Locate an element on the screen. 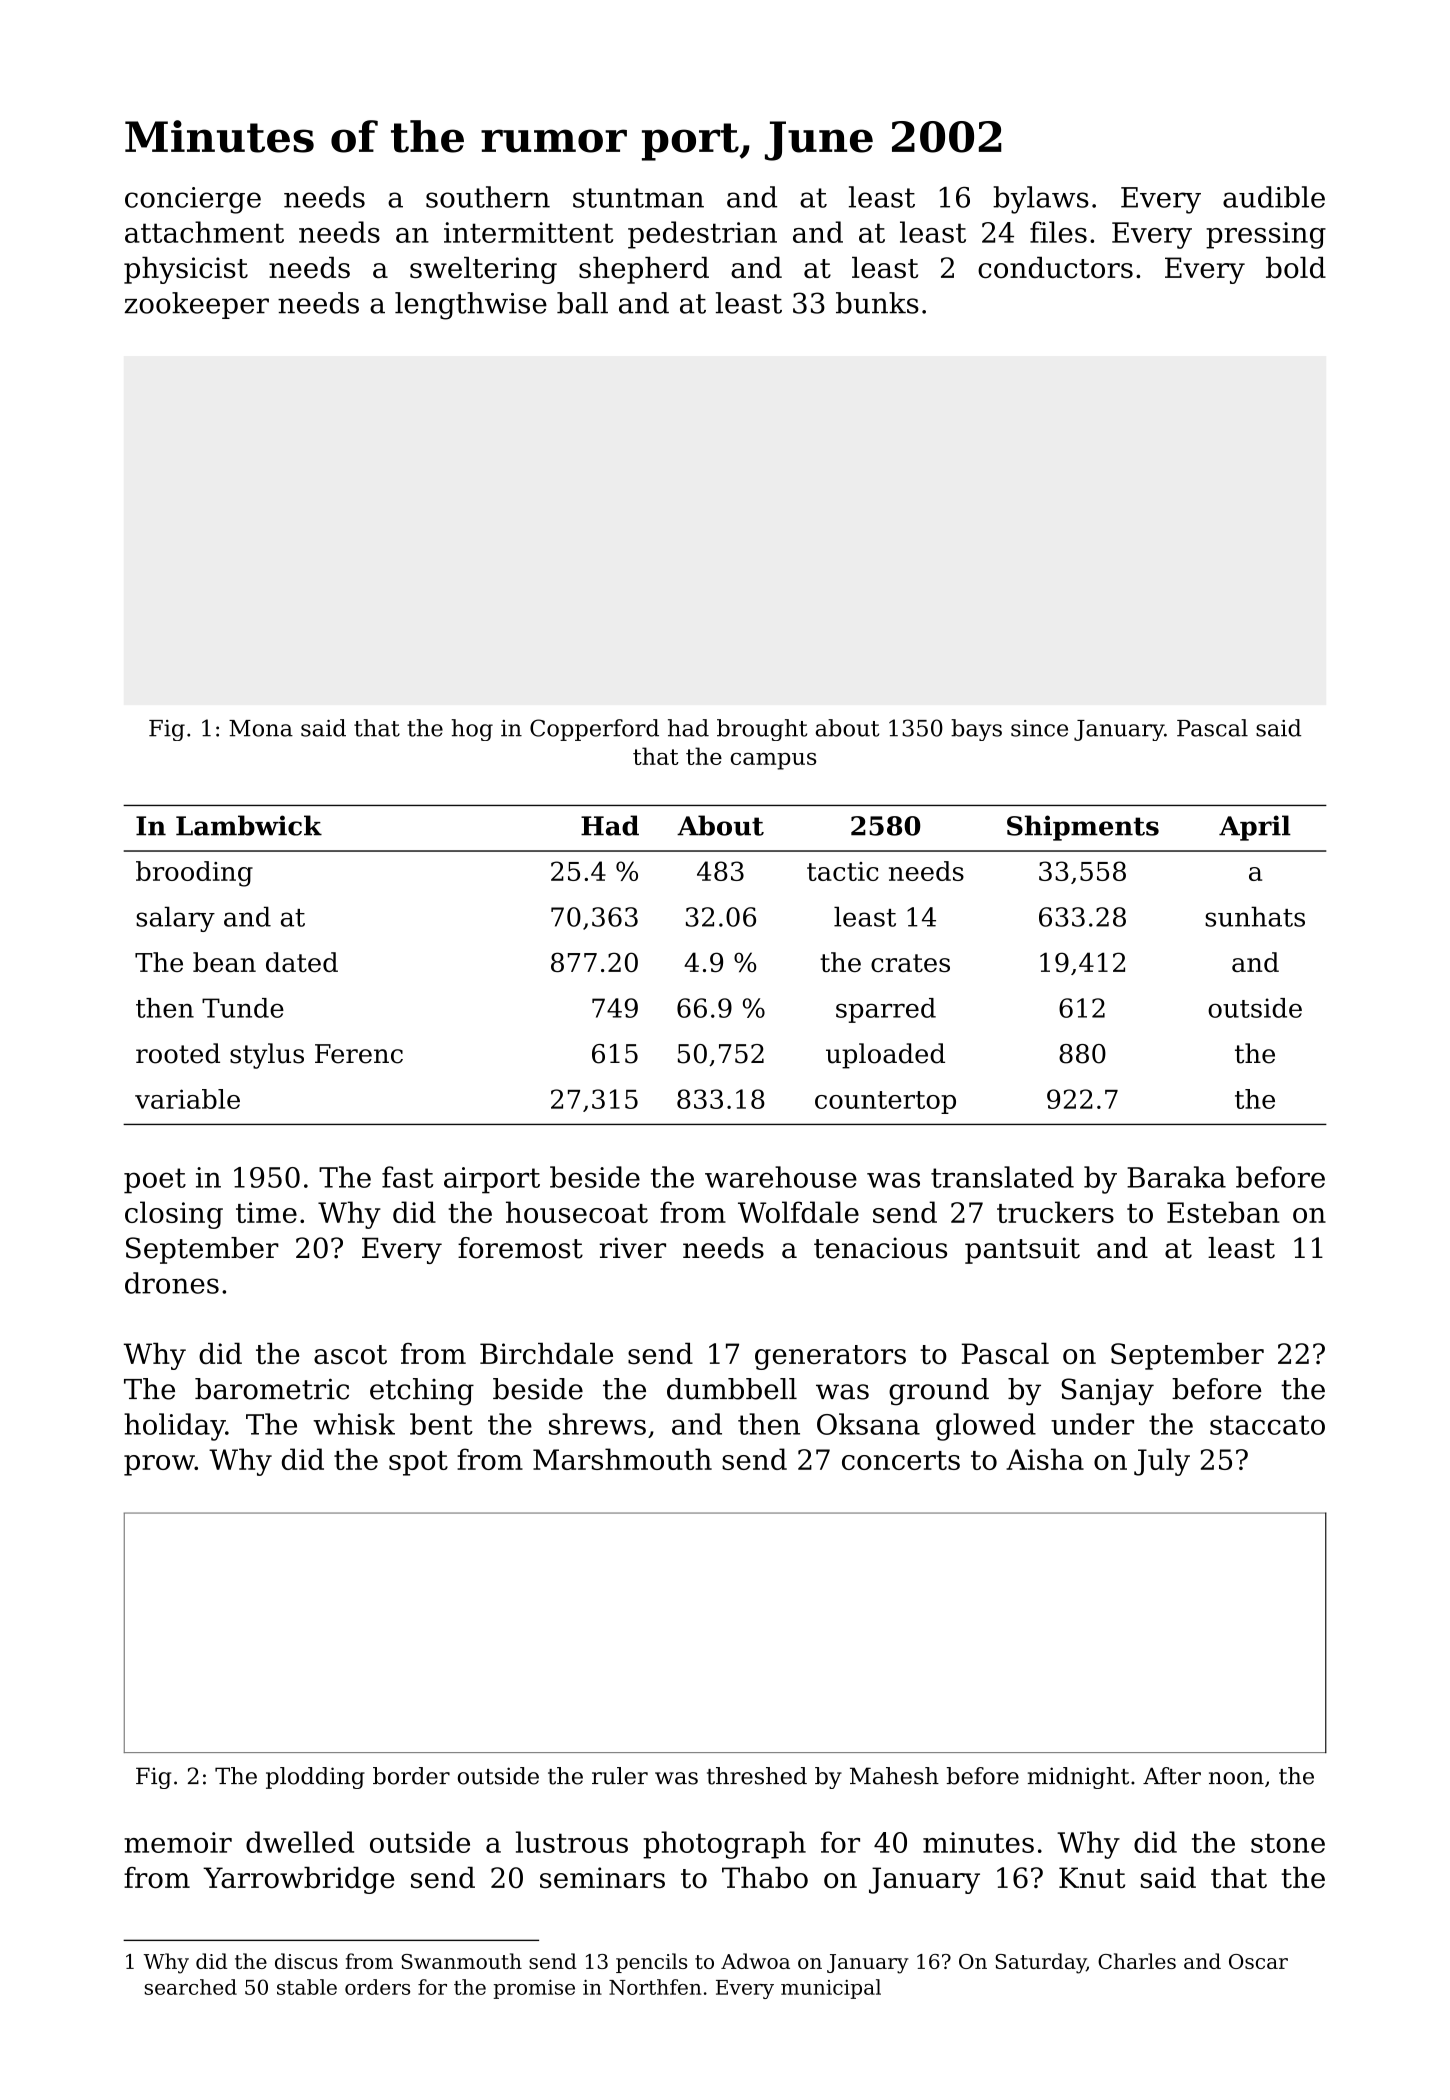 The height and width of the screenshot is (2100, 1450). Copperford is located at coordinates (594, 730).
